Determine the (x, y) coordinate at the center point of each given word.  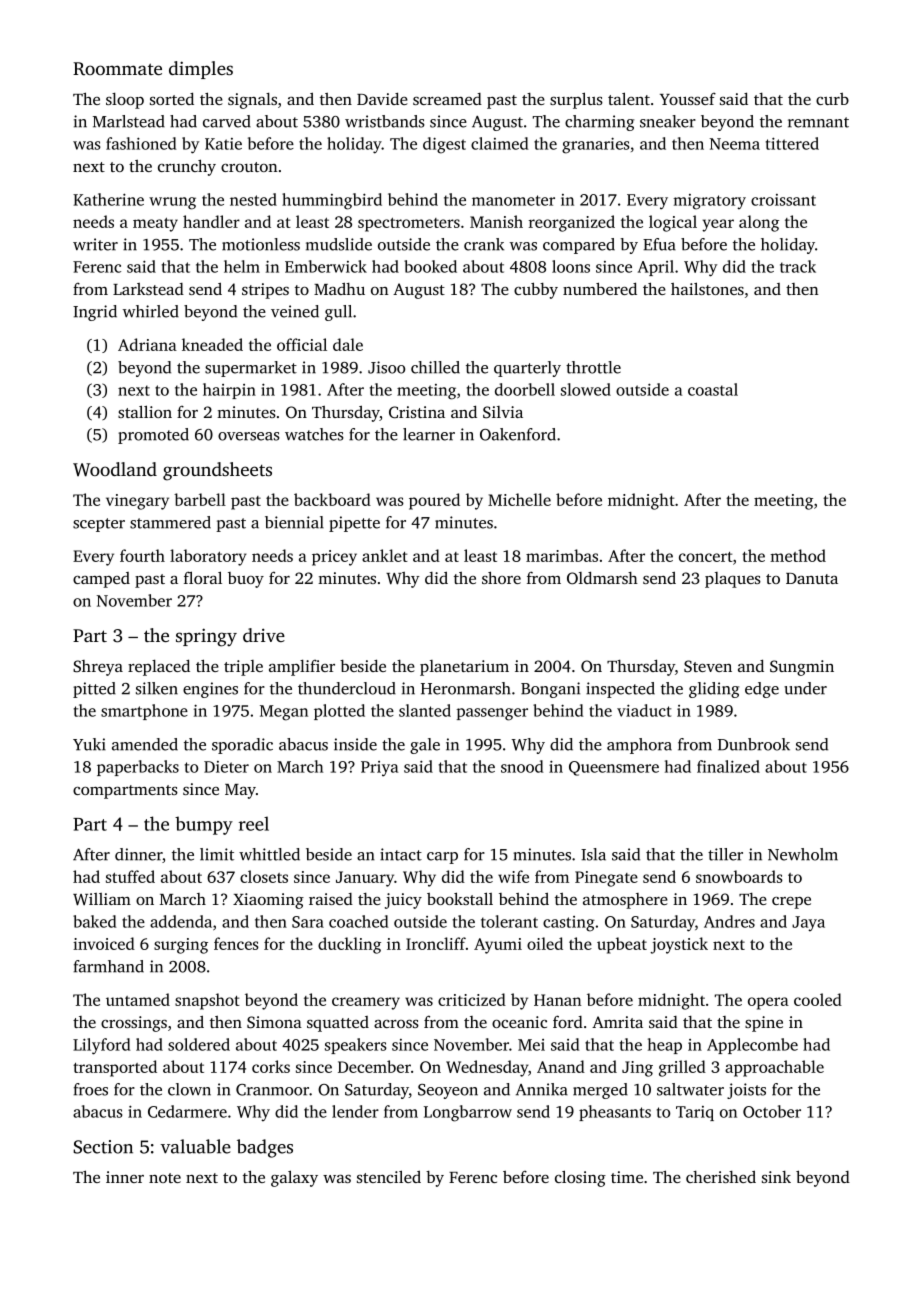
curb (832, 99)
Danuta (812, 578)
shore (501, 577)
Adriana (147, 344)
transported (115, 1068)
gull (338, 313)
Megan (284, 713)
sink (776, 1177)
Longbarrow (468, 1113)
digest (444, 145)
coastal (713, 389)
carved (227, 121)
